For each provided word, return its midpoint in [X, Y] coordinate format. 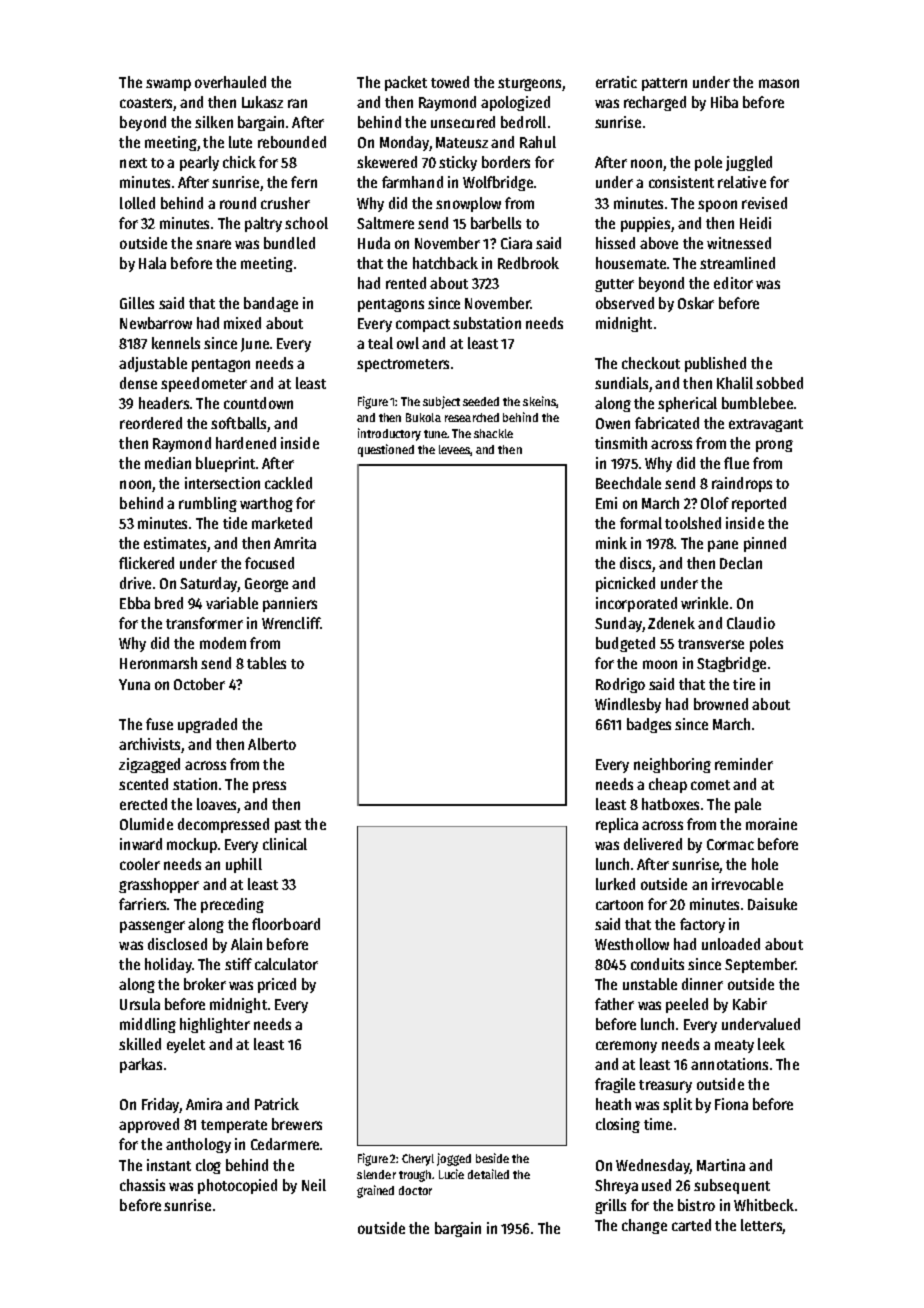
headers [164, 403]
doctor [415, 1190]
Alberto [272, 744]
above [659, 243]
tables [266, 663]
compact [423, 325]
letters [761, 1225]
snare [213, 244]
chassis [142, 1185]
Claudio [751, 623]
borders [506, 162]
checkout [651, 363]
